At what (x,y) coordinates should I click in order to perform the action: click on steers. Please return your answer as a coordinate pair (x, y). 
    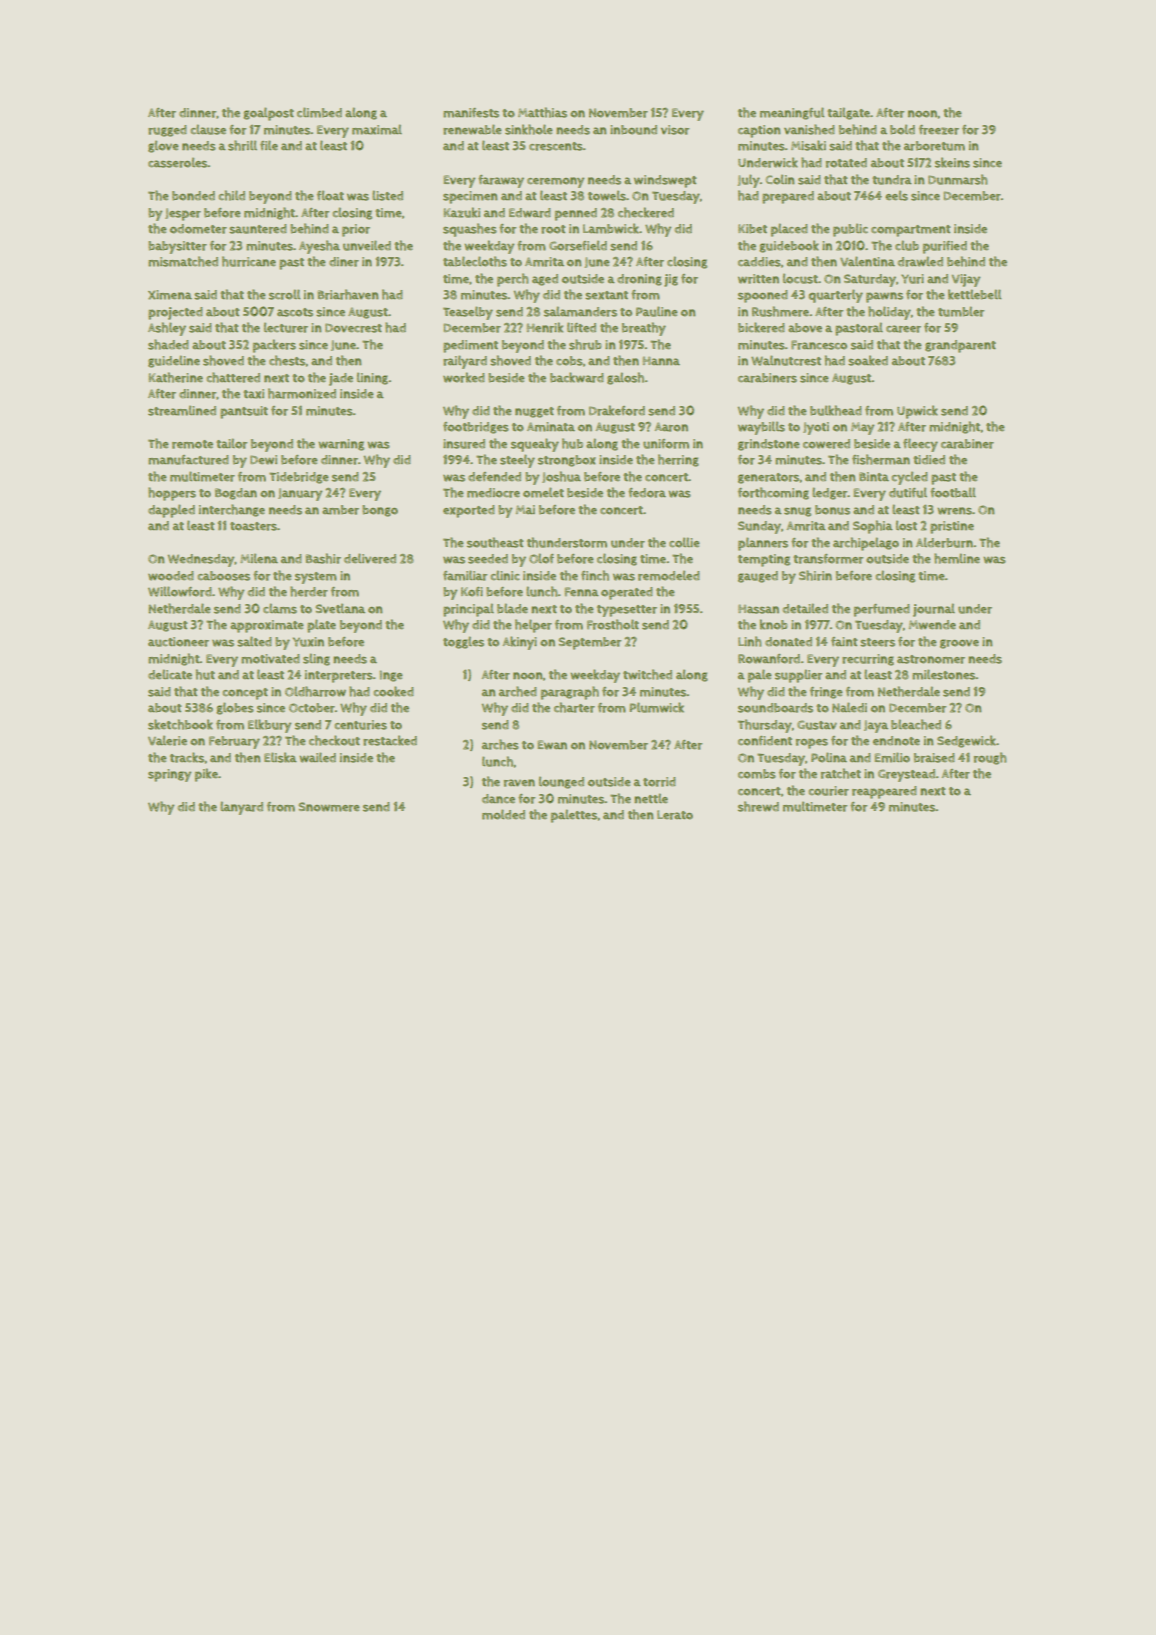
    Looking at the image, I should click on (877, 642).
